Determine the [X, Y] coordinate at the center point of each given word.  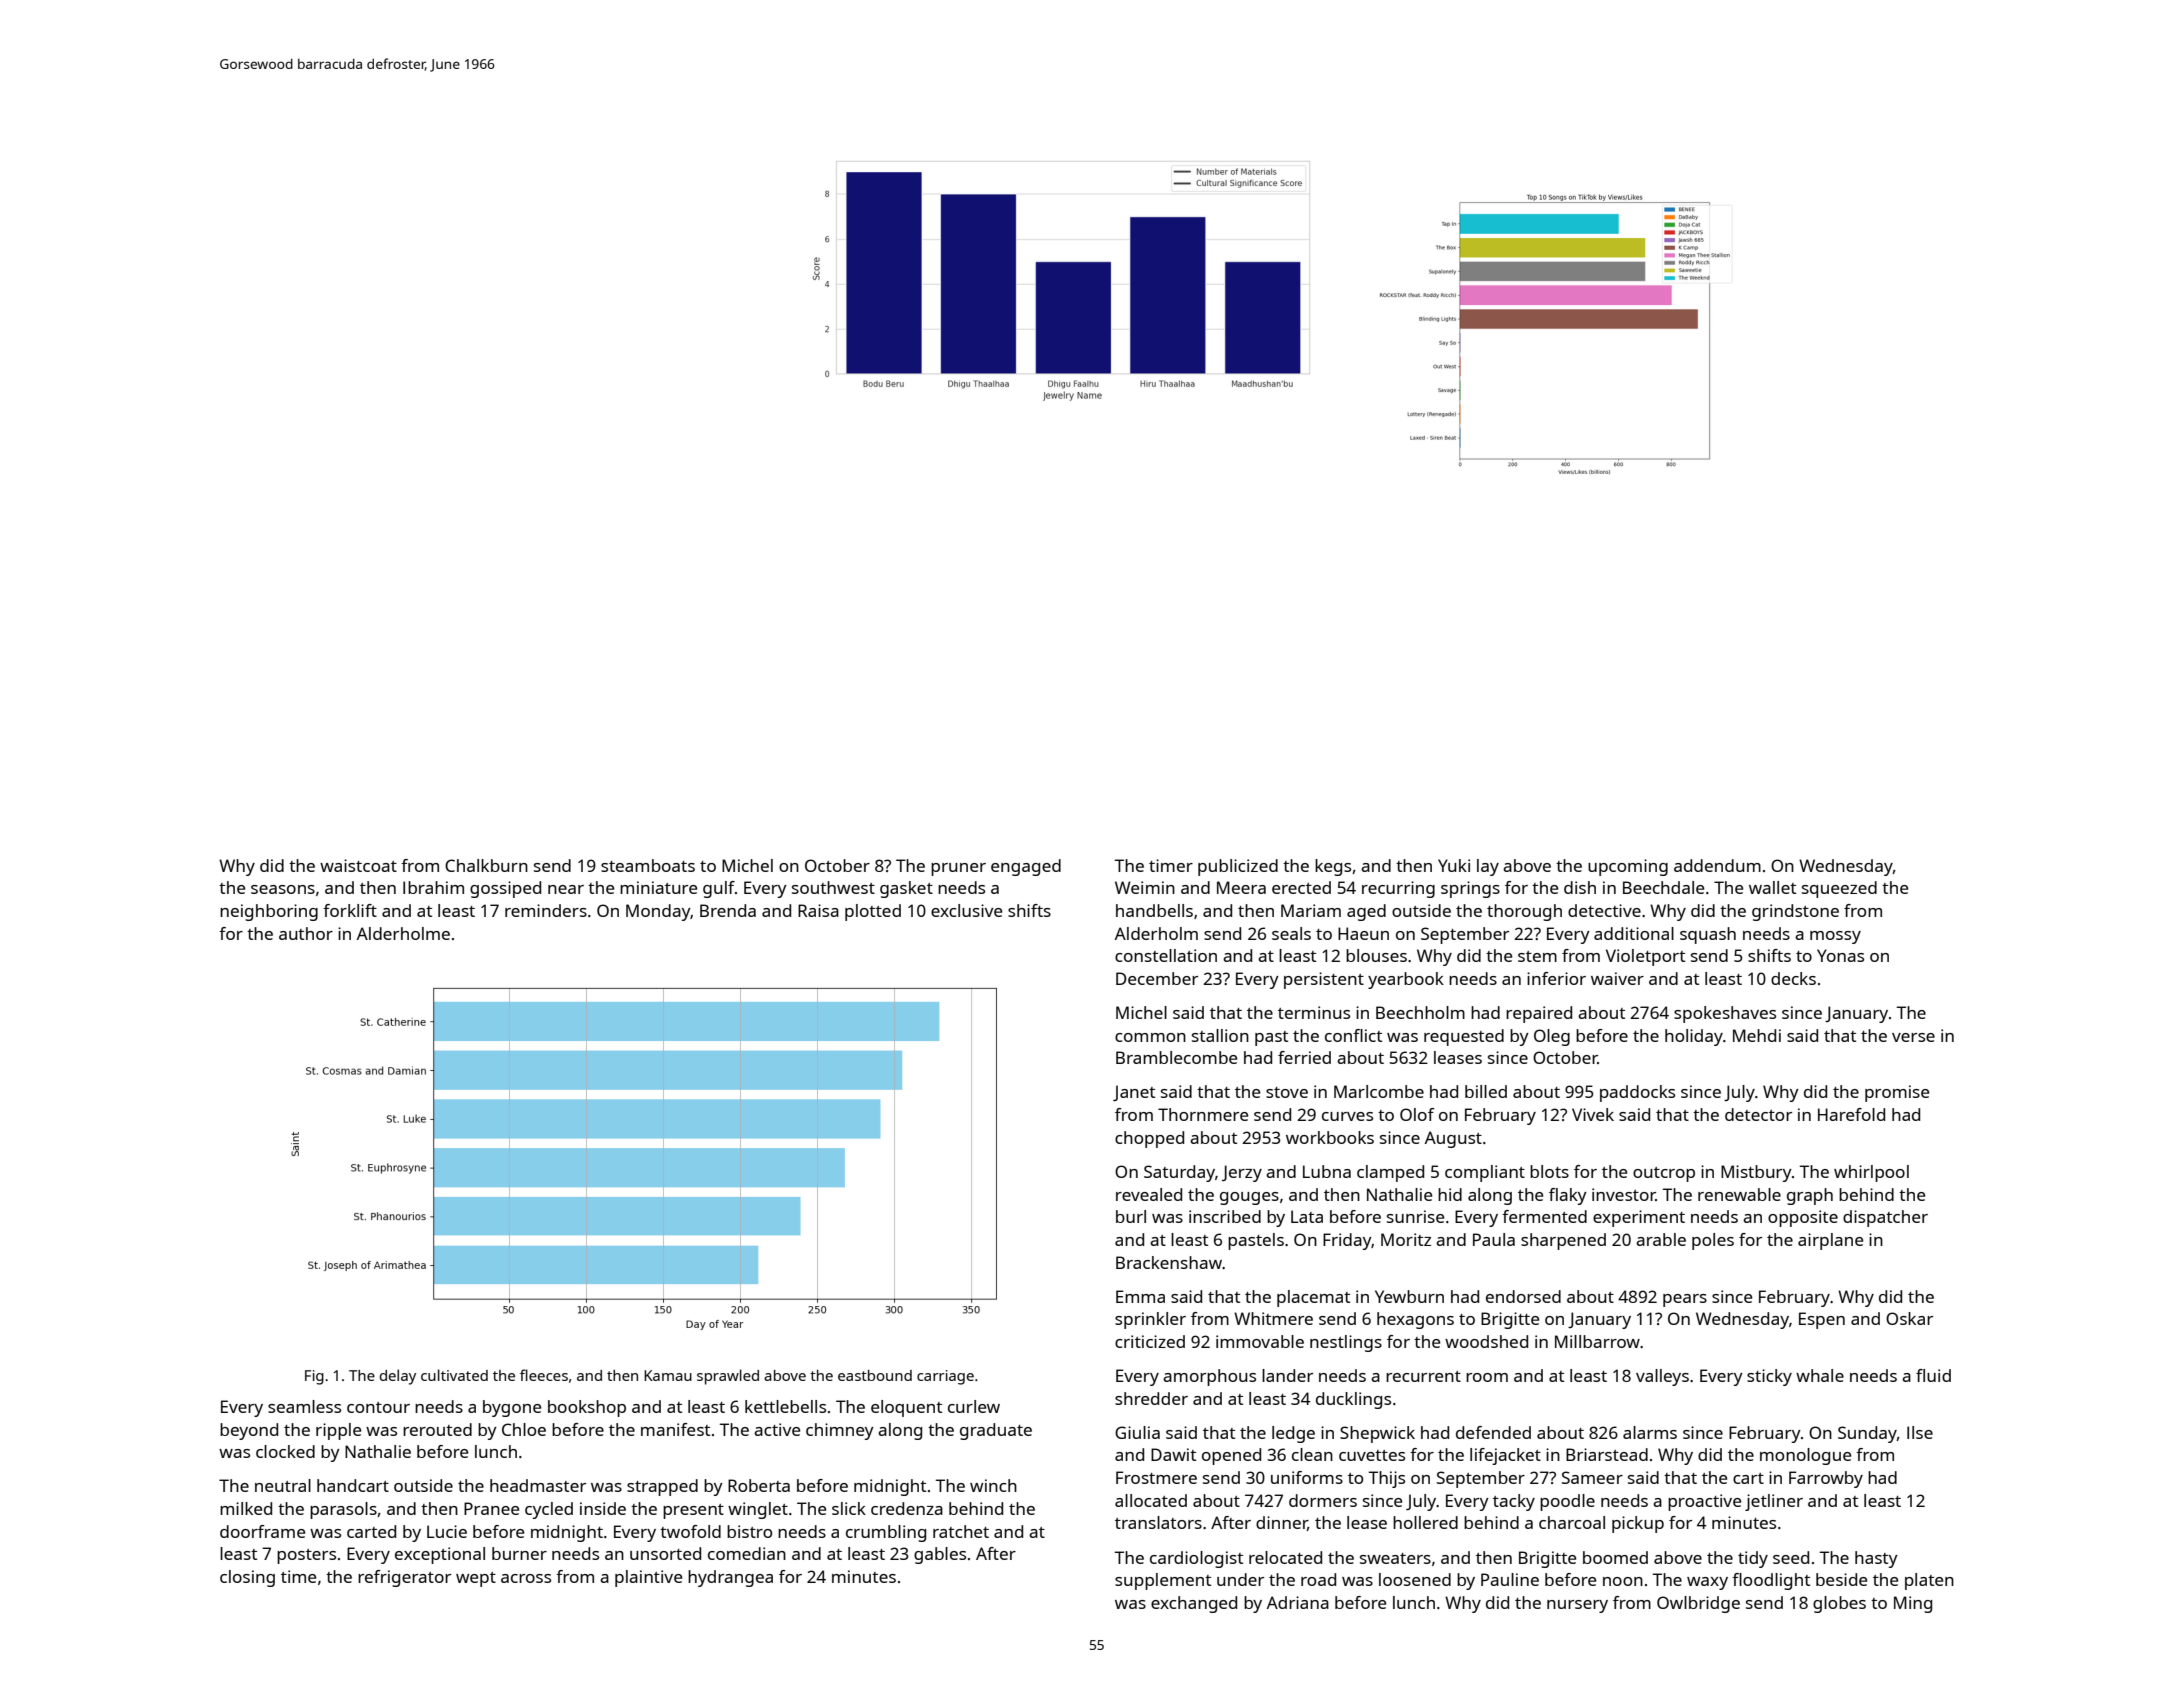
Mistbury [1756, 1173]
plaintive [648, 1578]
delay [398, 1377]
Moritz [1406, 1239]
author [306, 933]
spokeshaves [1725, 1014]
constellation [1166, 955]
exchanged [1194, 1604]
